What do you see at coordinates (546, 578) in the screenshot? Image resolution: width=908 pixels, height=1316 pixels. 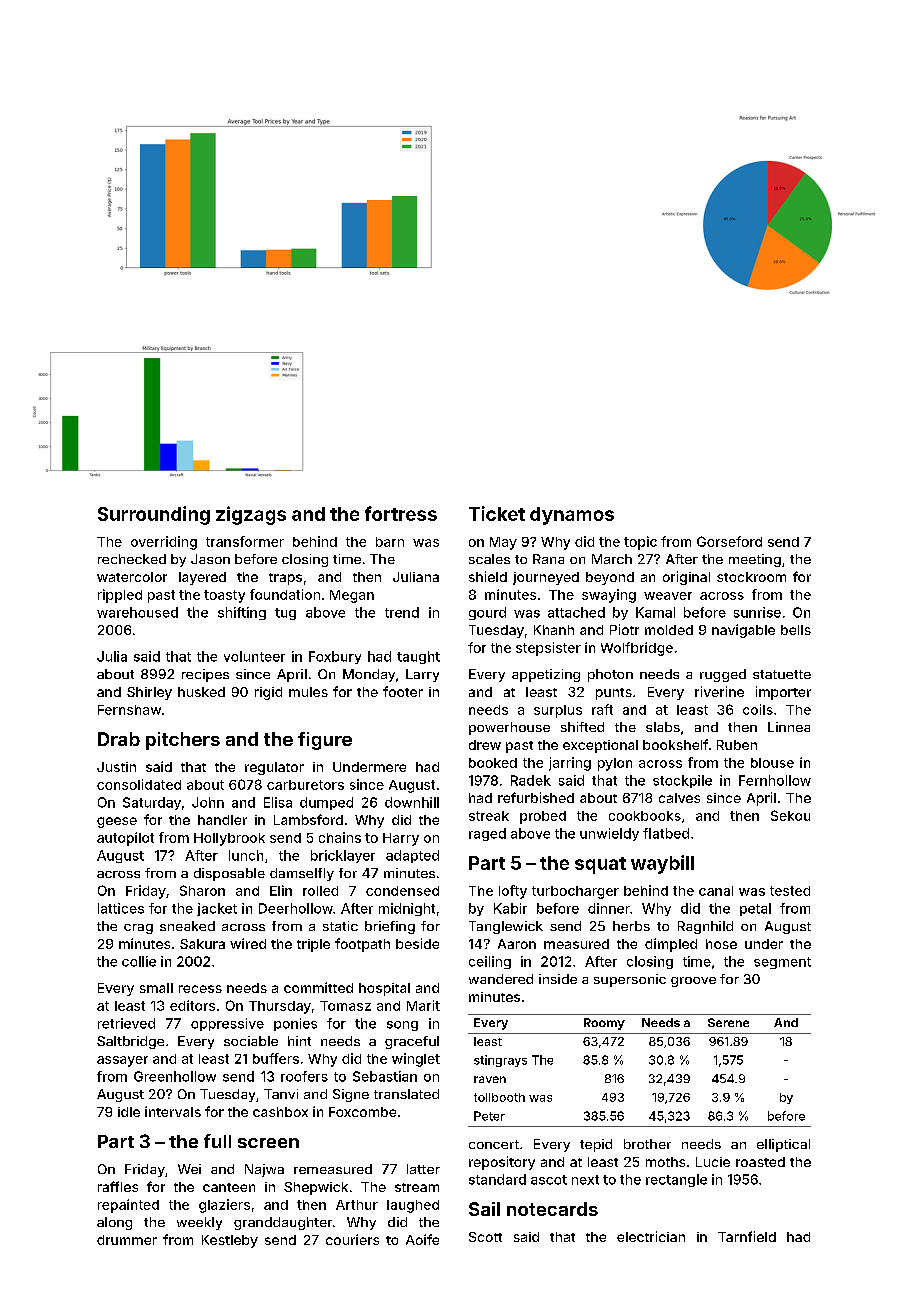 I see `journeyed` at bounding box center [546, 578].
